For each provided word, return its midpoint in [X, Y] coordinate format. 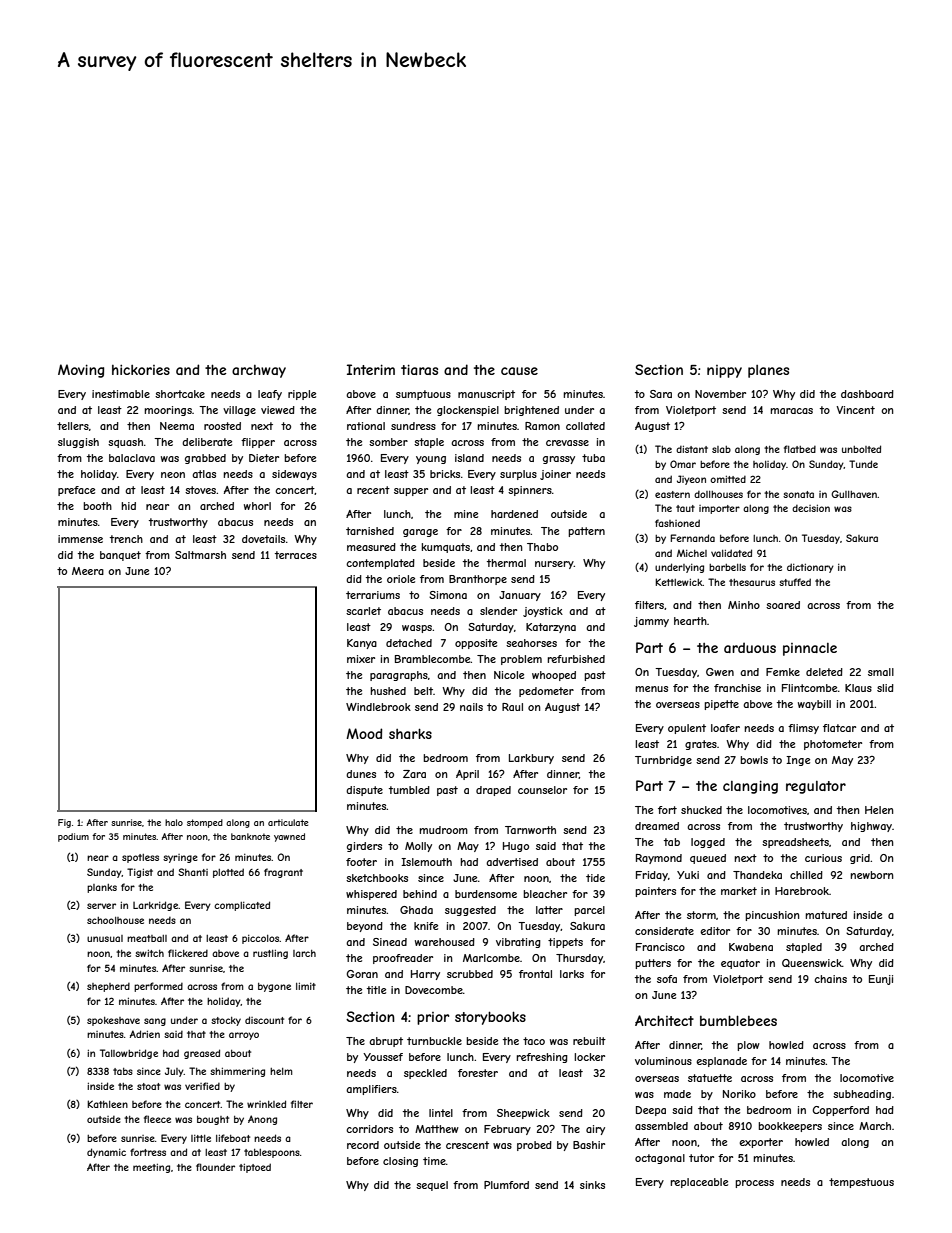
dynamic [106, 1153]
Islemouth [426, 862]
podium [73, 837]
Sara [661, 394]
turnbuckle [434, 1041]
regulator [816, 787]
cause [519, 371]
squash [125, 443]
